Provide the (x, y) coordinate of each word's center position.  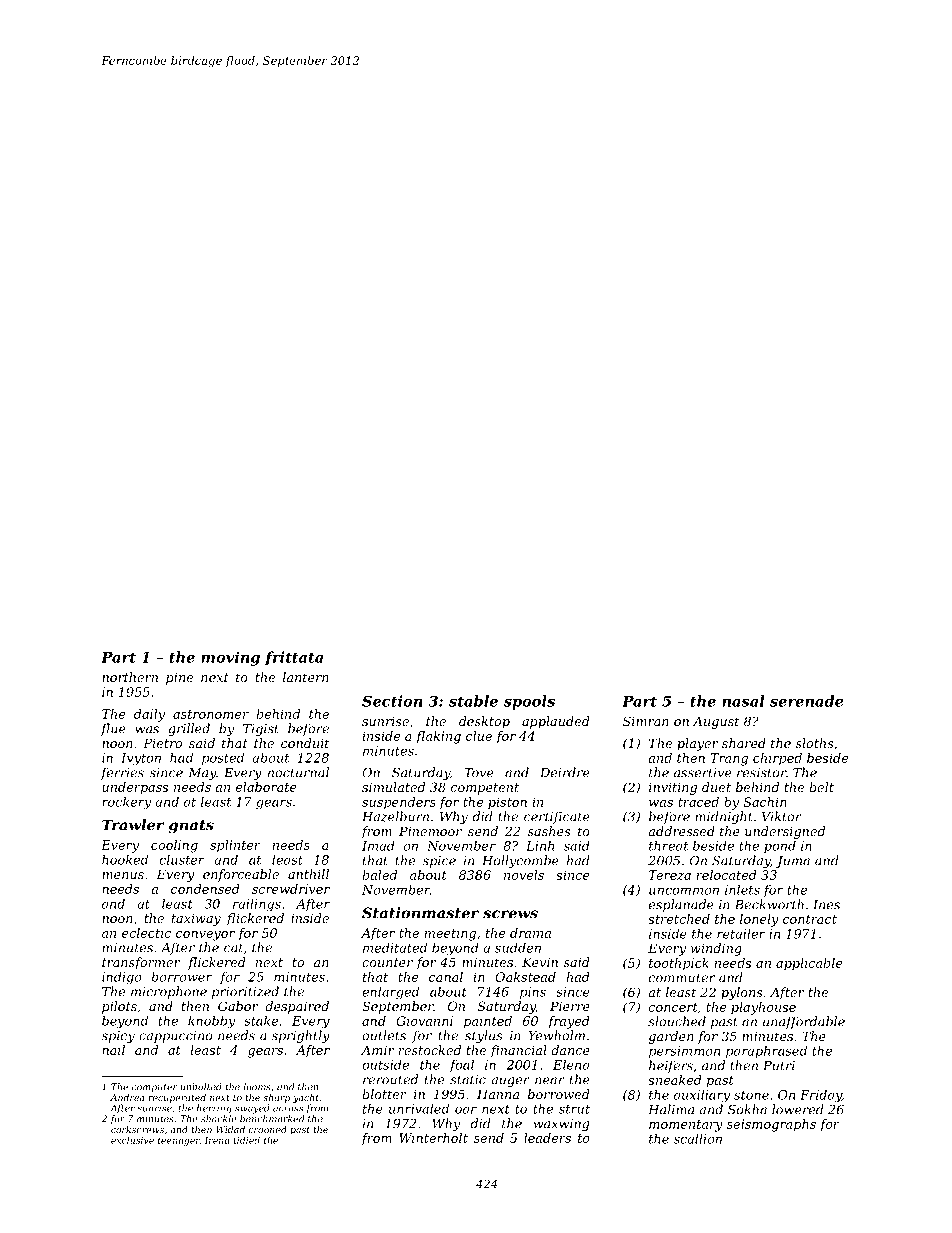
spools (529, 702)
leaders (547, 1138)
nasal (743, 701)
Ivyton (141, 759)
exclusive (132, 1140)
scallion (698, 1138)
